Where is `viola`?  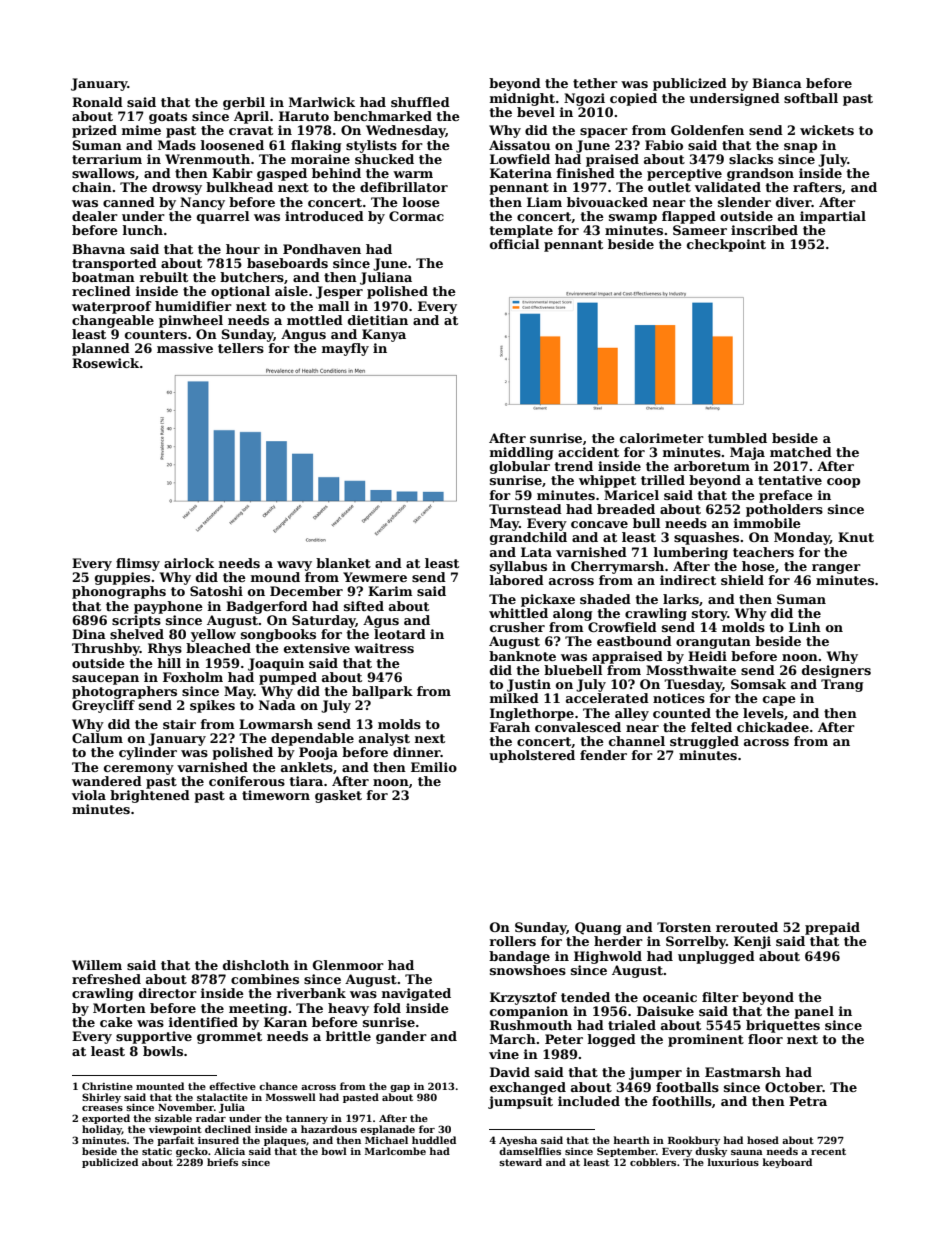 viola is located at coordinates (89, 795).
